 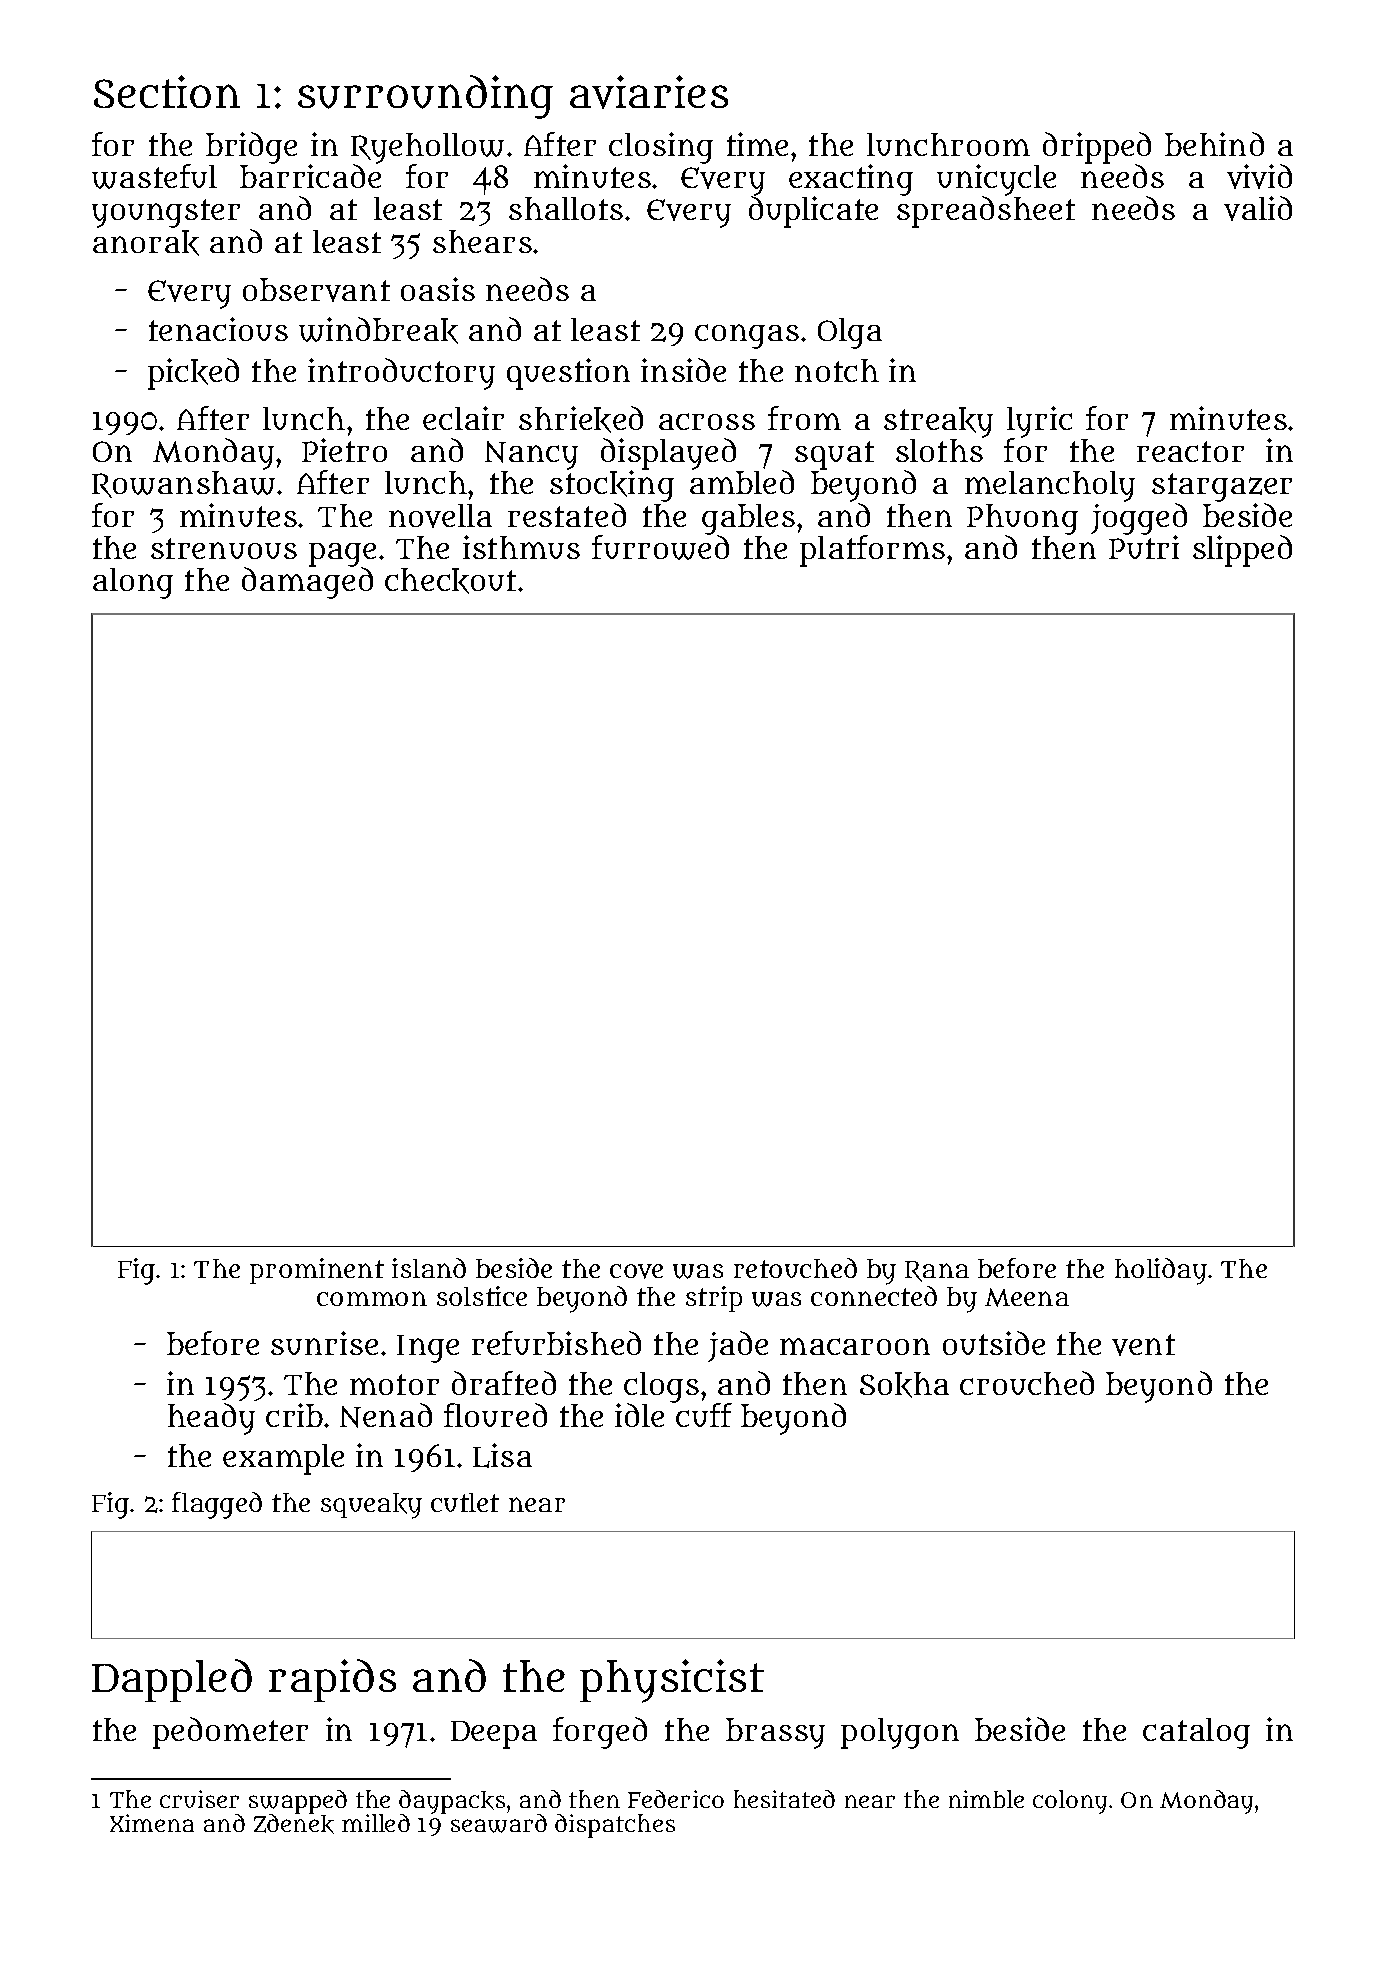 What do you see at coordinates (371, 1506) in the image?
I see `squeaky` at bounding box center [371, 1506].
